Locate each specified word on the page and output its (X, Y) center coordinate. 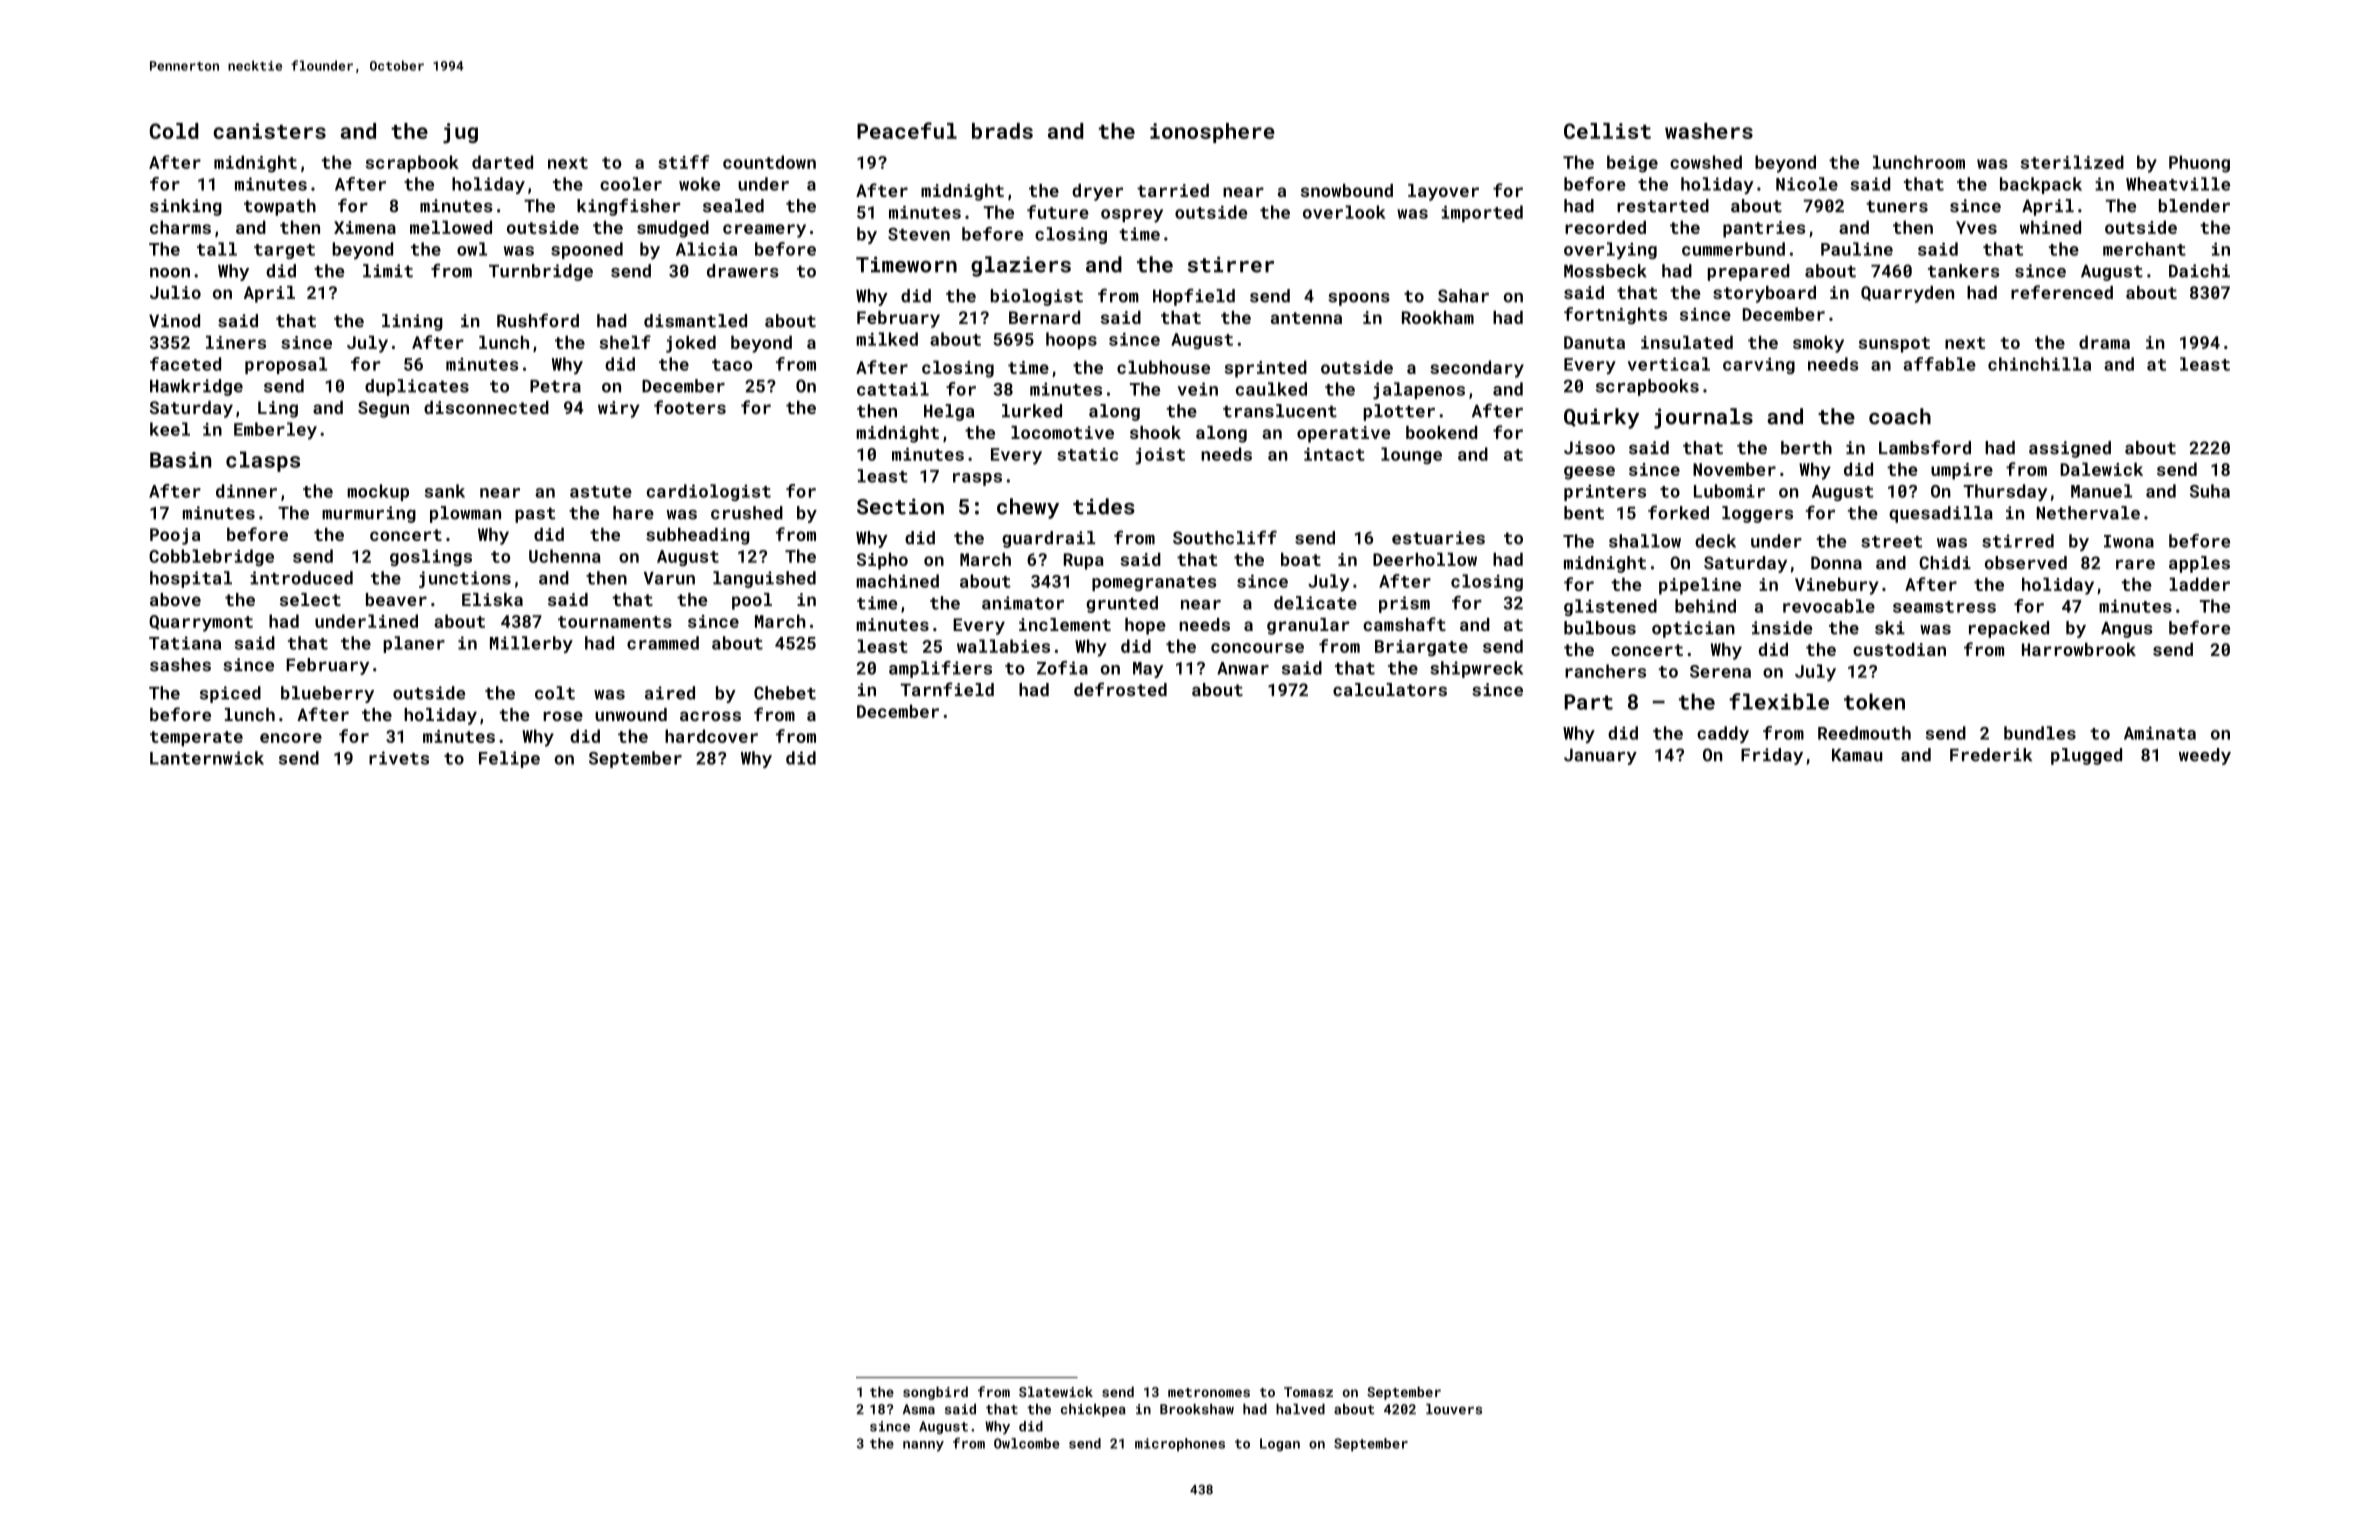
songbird (935, 1393)
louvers (1454, 1409)
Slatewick (1056, 1391)
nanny (923, 1446)
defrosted (1120, 689)
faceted (185, 364)
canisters (269, 131)
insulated (1687, 342)
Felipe (509, 759)
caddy (1723, 734)
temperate (196, 739)
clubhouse (1163, 367)
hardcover (711, 736)
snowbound (1347, 190)
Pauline (1857, 249)
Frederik (1991, 755)
